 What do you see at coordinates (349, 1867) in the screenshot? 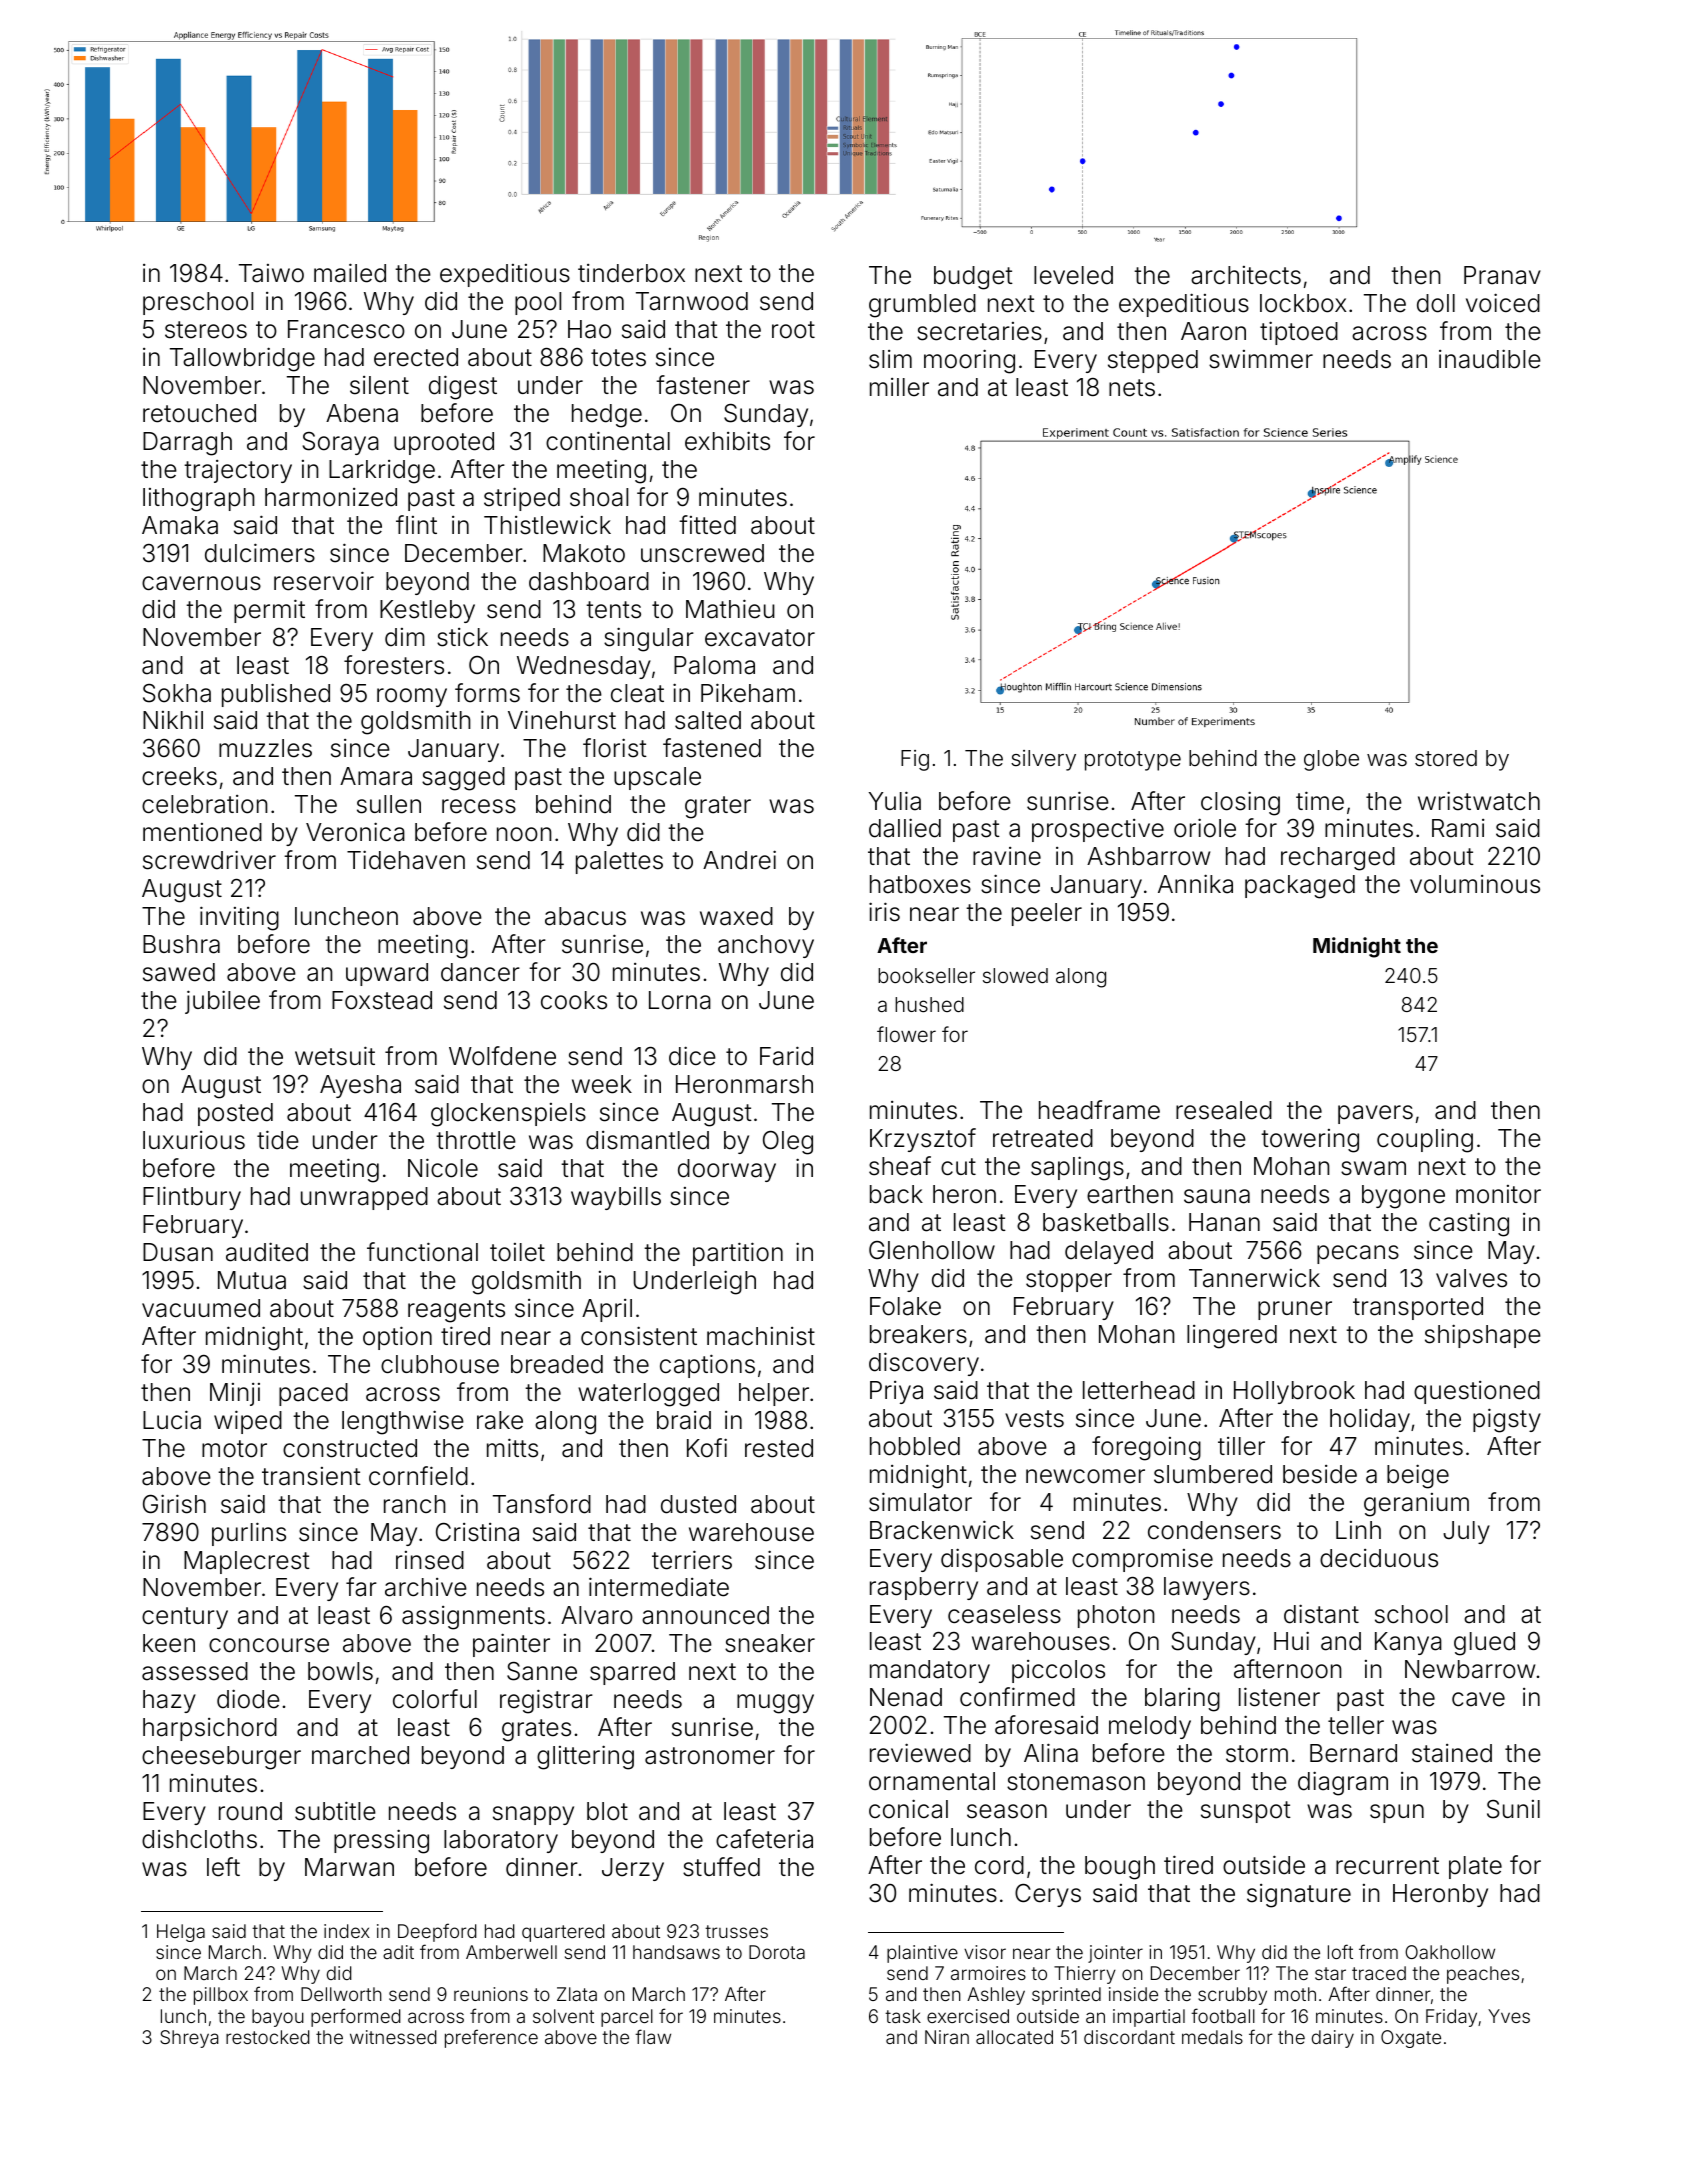
I see `Marwan` at bounding box center [349, 1867].
